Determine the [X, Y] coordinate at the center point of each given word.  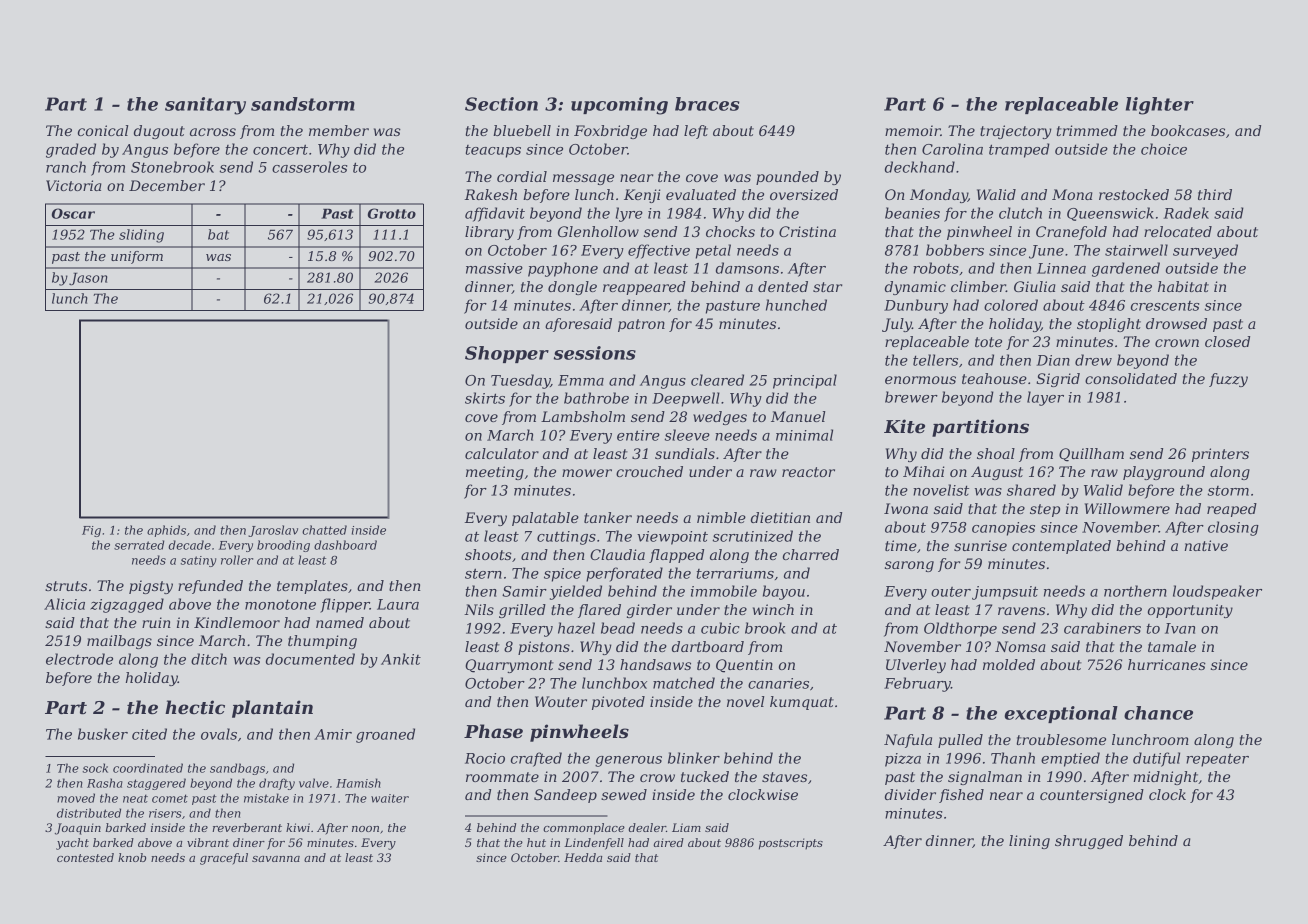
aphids [166, 531]
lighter [1160, 106]
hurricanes [1167, 664]
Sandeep [565, 796]
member [339, 130]
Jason [88, 279]
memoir [913, 130]
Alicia [64, 604]
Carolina [952, 149]
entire [638, 435]
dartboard [708, 646]
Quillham [1091, 455]
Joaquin [78, 829]
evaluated [701, 194]
